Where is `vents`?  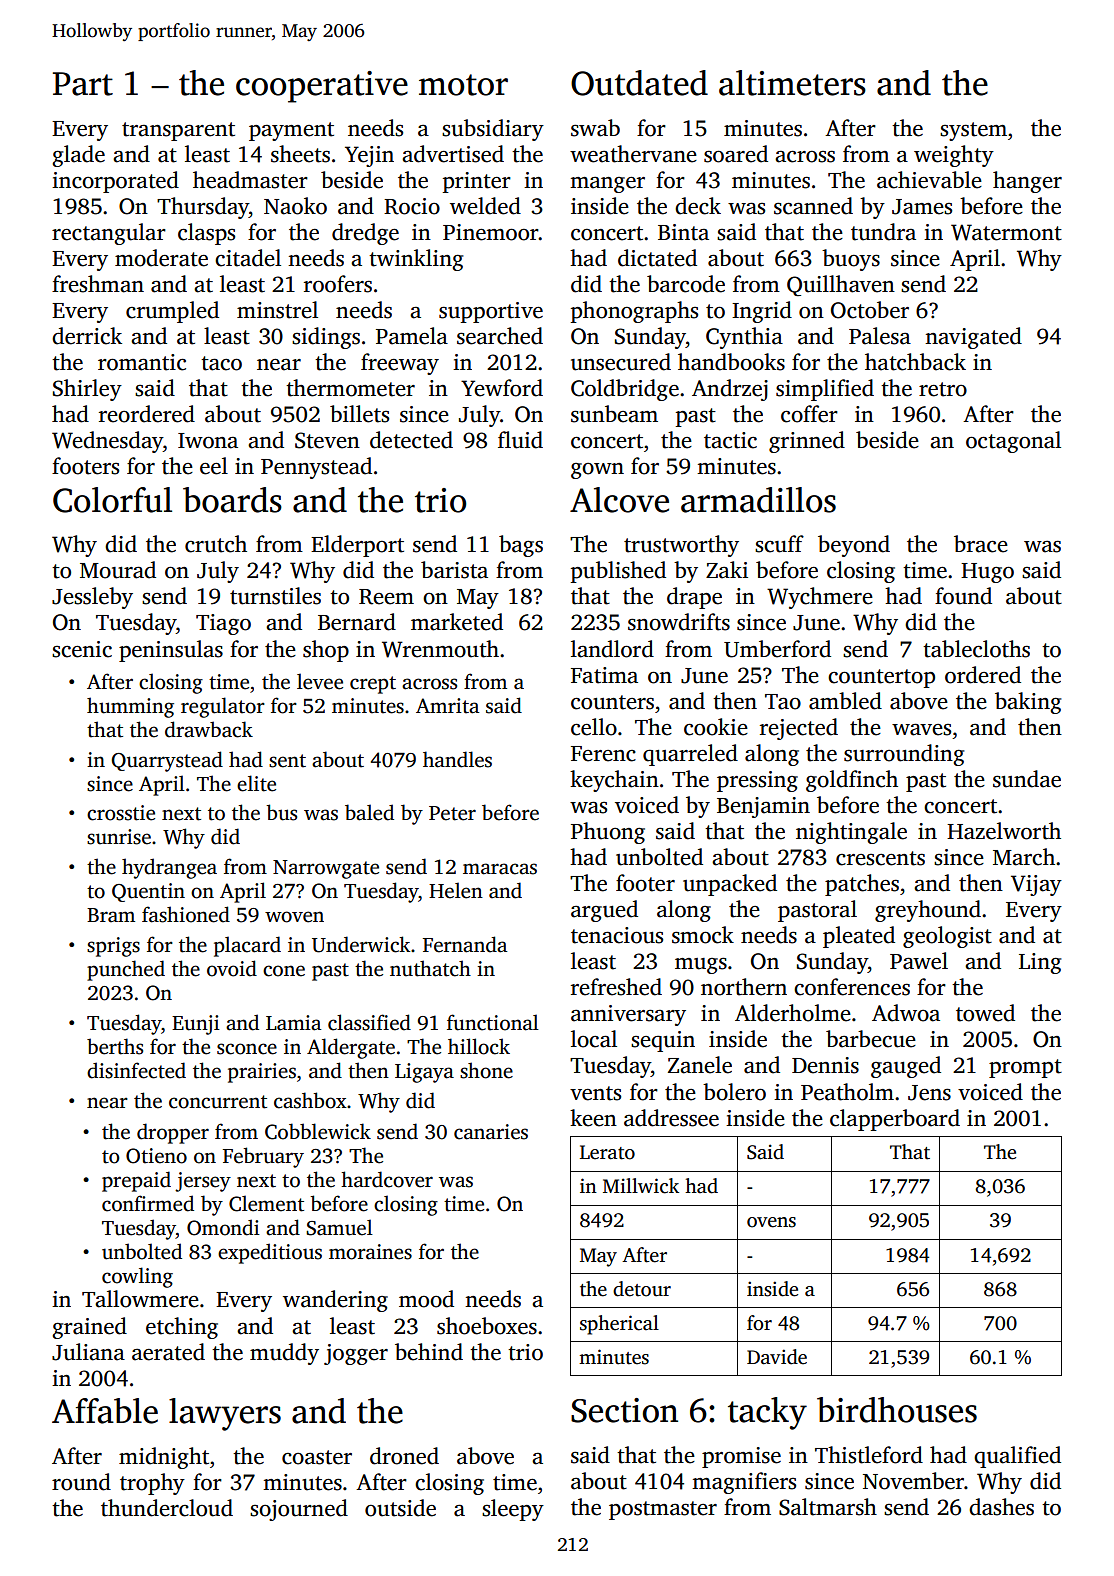
vents is located at coordinates (595, 1093).
